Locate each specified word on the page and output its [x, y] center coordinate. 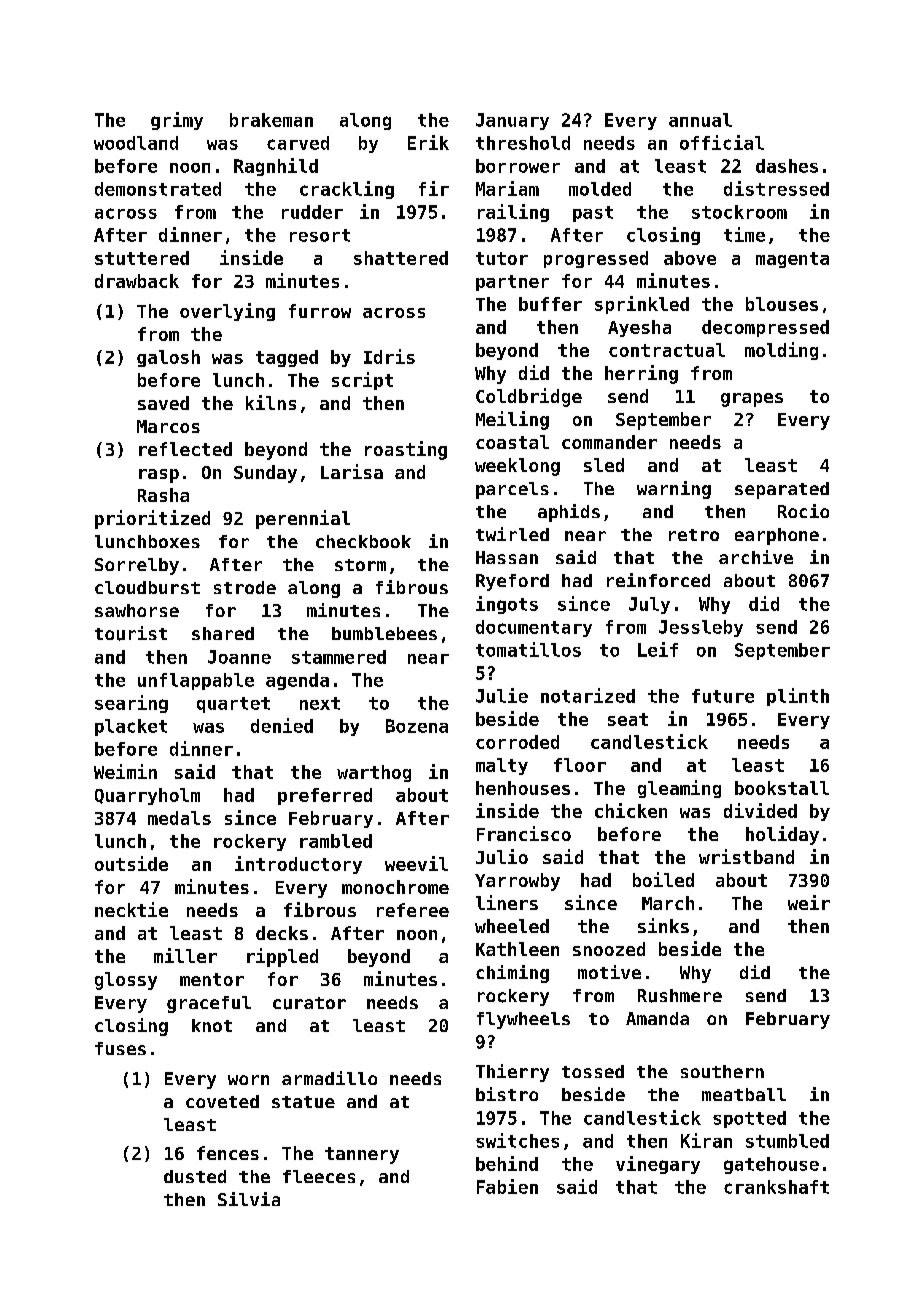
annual [700, 120]
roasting [406, 450]
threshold [523, 143]
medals [179, 818]
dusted [195, 1176]
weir [809, 902]
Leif [658, 649]
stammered [339, 657]
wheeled [512, 926]
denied [282, 725]
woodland [136, 143]
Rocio [803, 511]
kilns [271, 402]
